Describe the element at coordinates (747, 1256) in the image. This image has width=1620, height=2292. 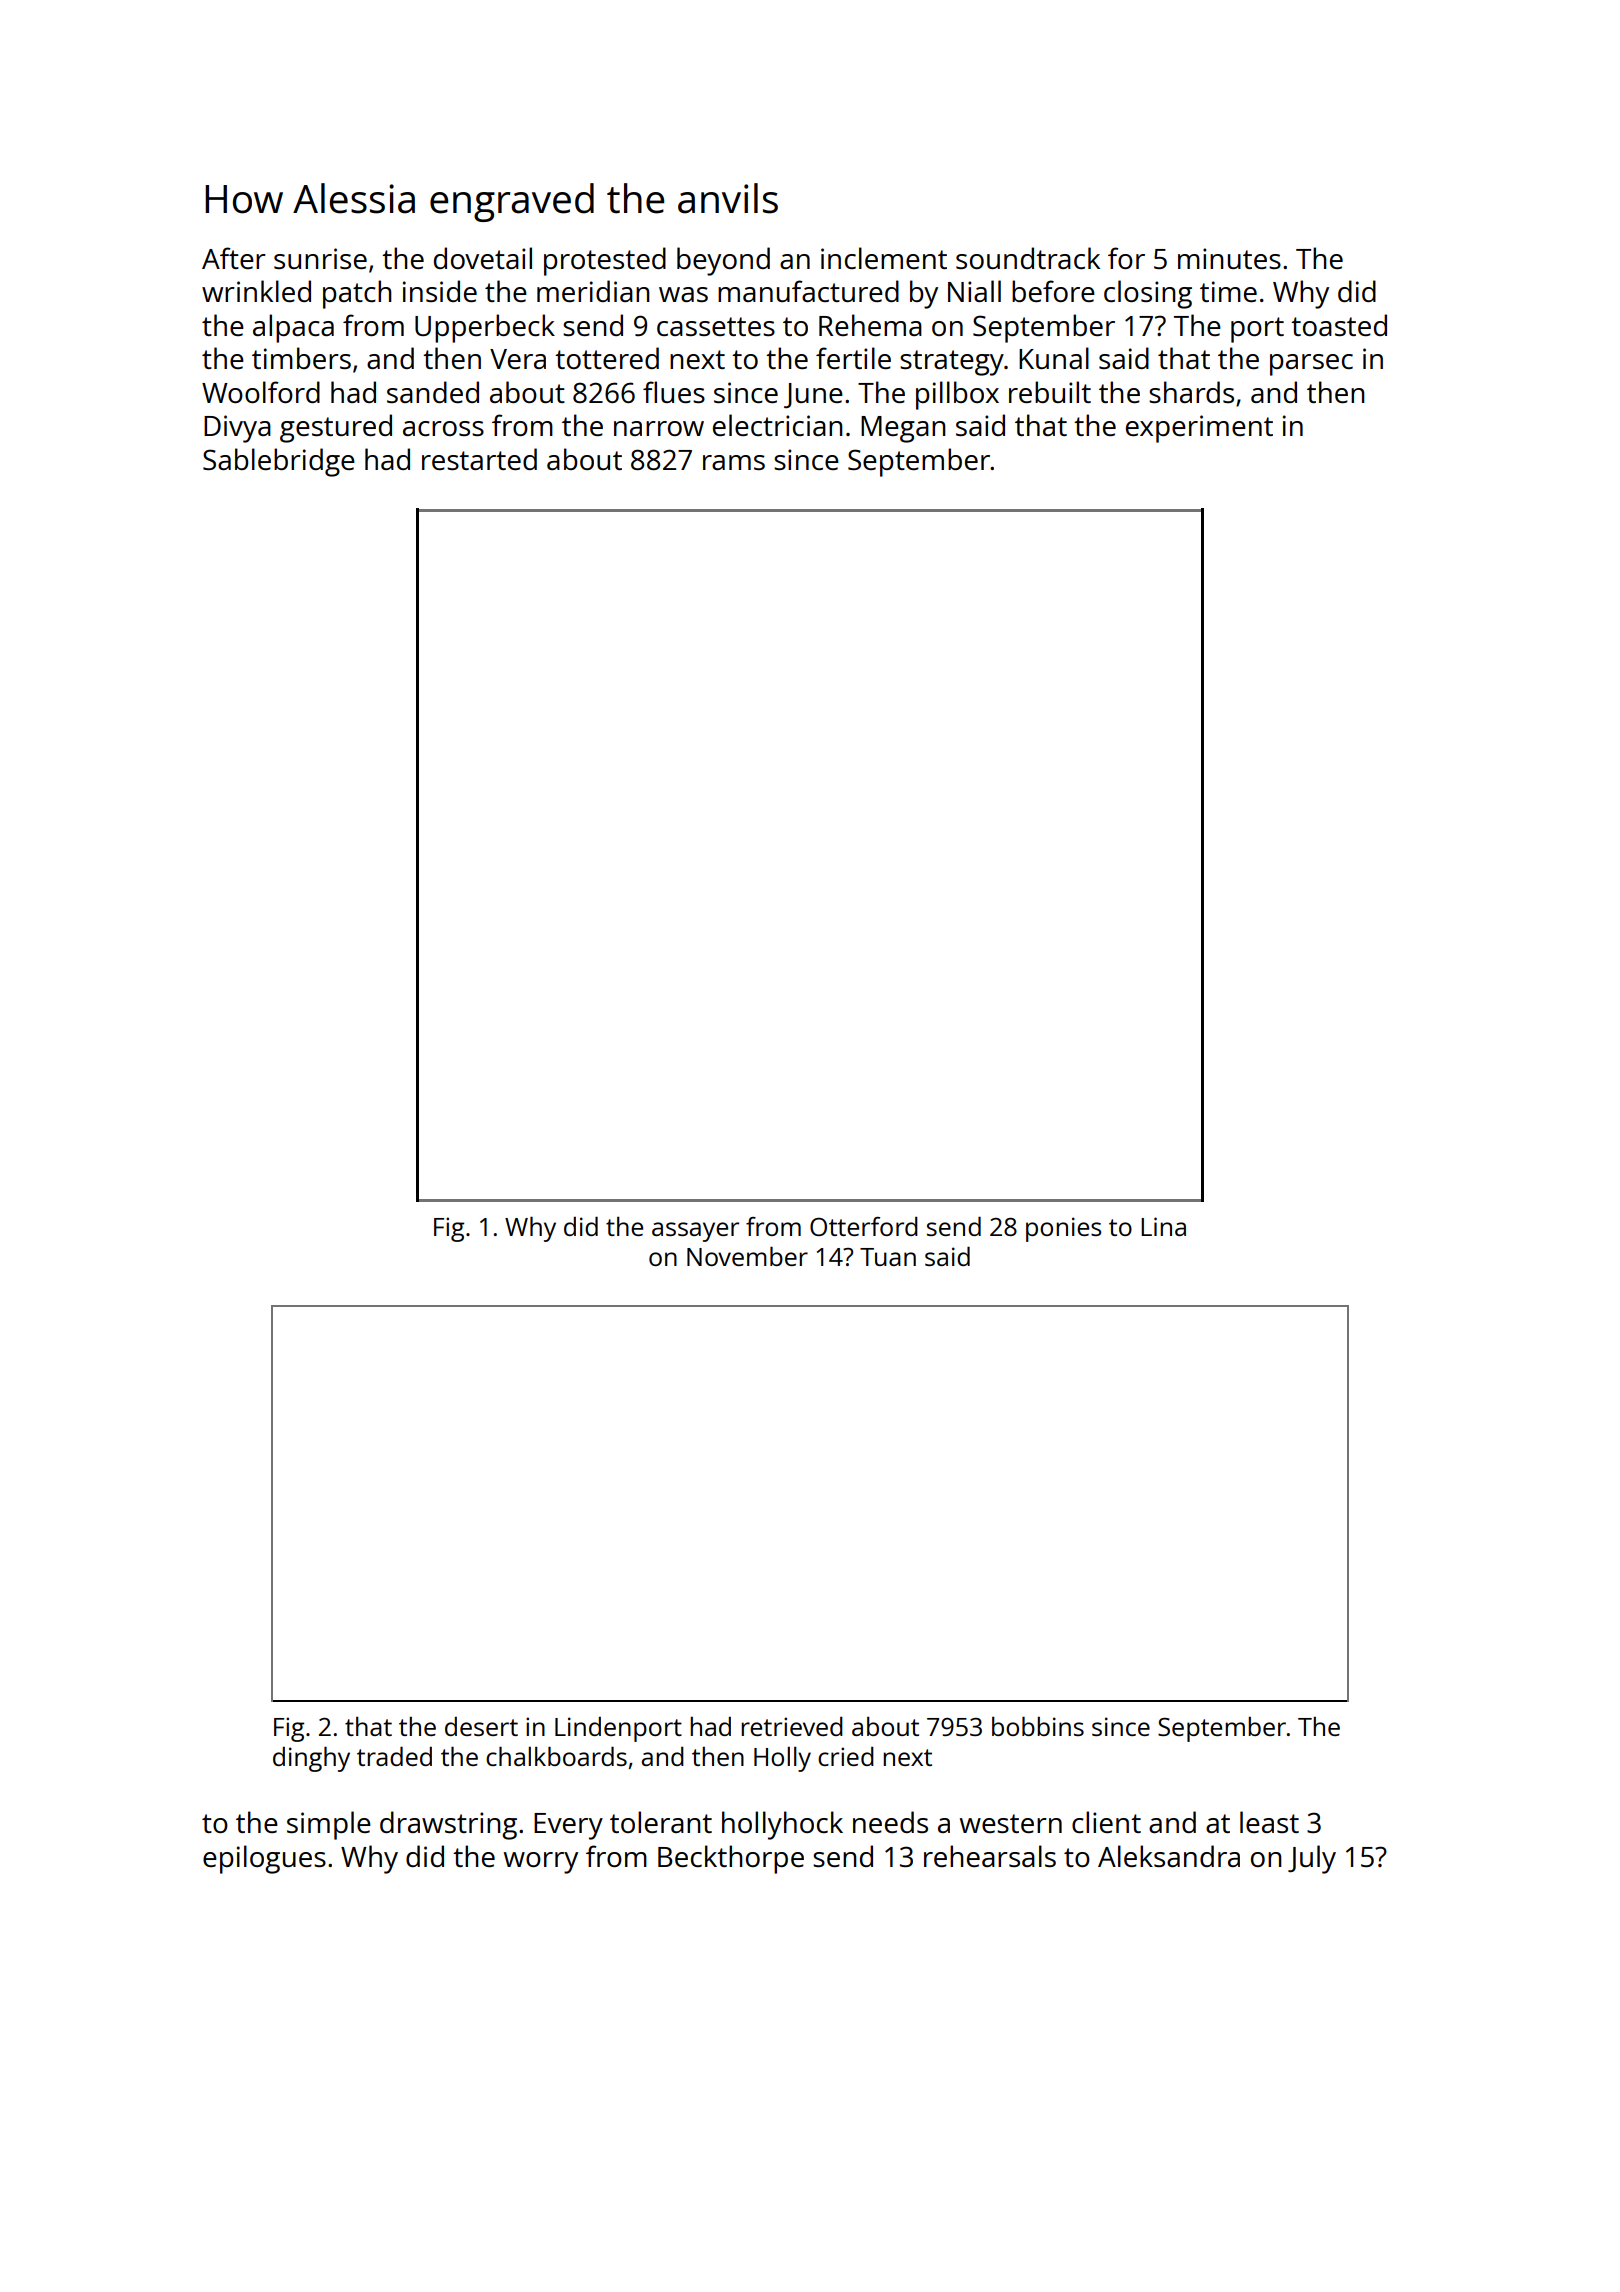
I see `November` at that location.
